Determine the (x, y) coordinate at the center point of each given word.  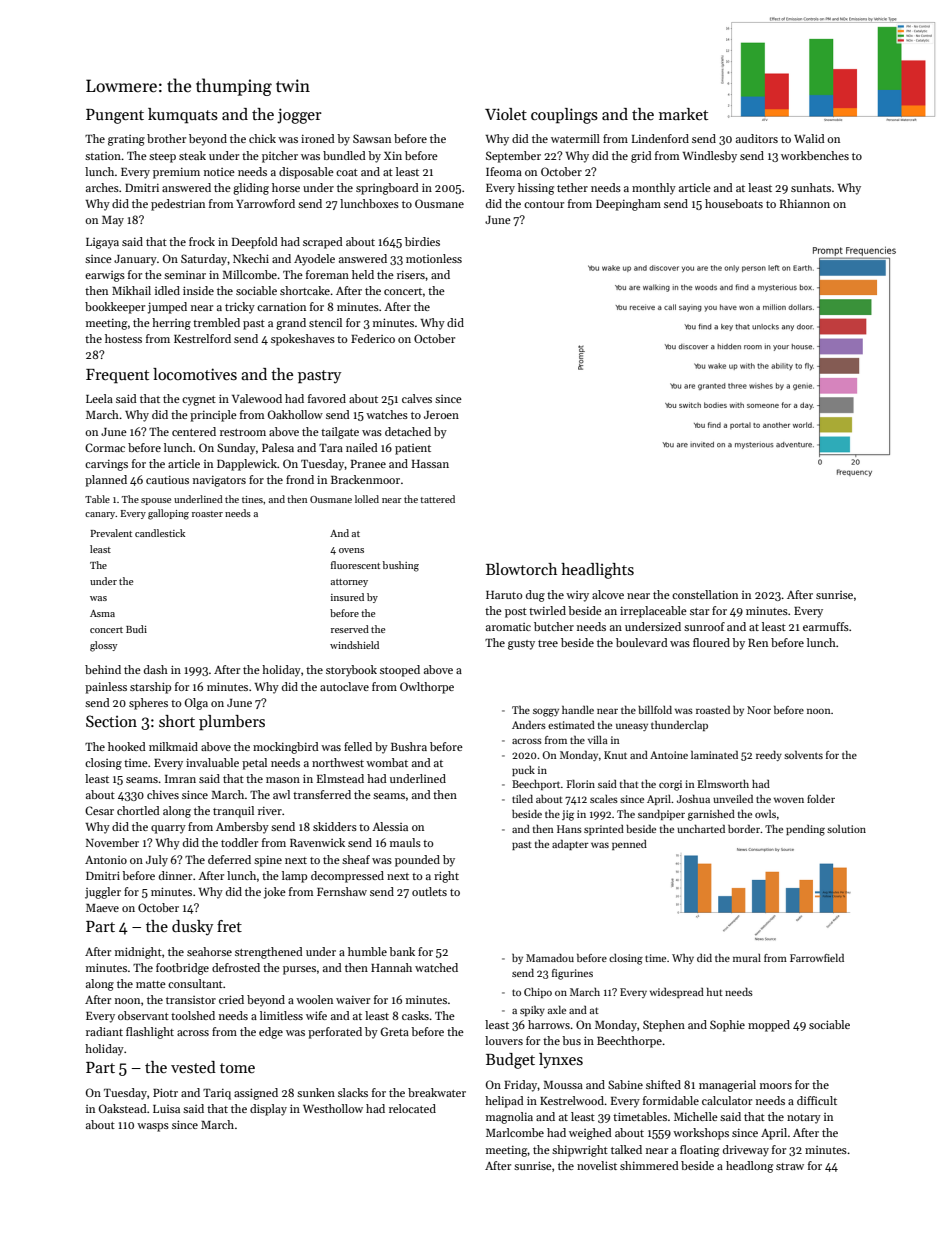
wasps (153, 1127)
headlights (597, 571)
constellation (705, 594)
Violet (506, 114)
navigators (219, 481)
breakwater (437, 1092)
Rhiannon (805, 203)
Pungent (115, 116)
